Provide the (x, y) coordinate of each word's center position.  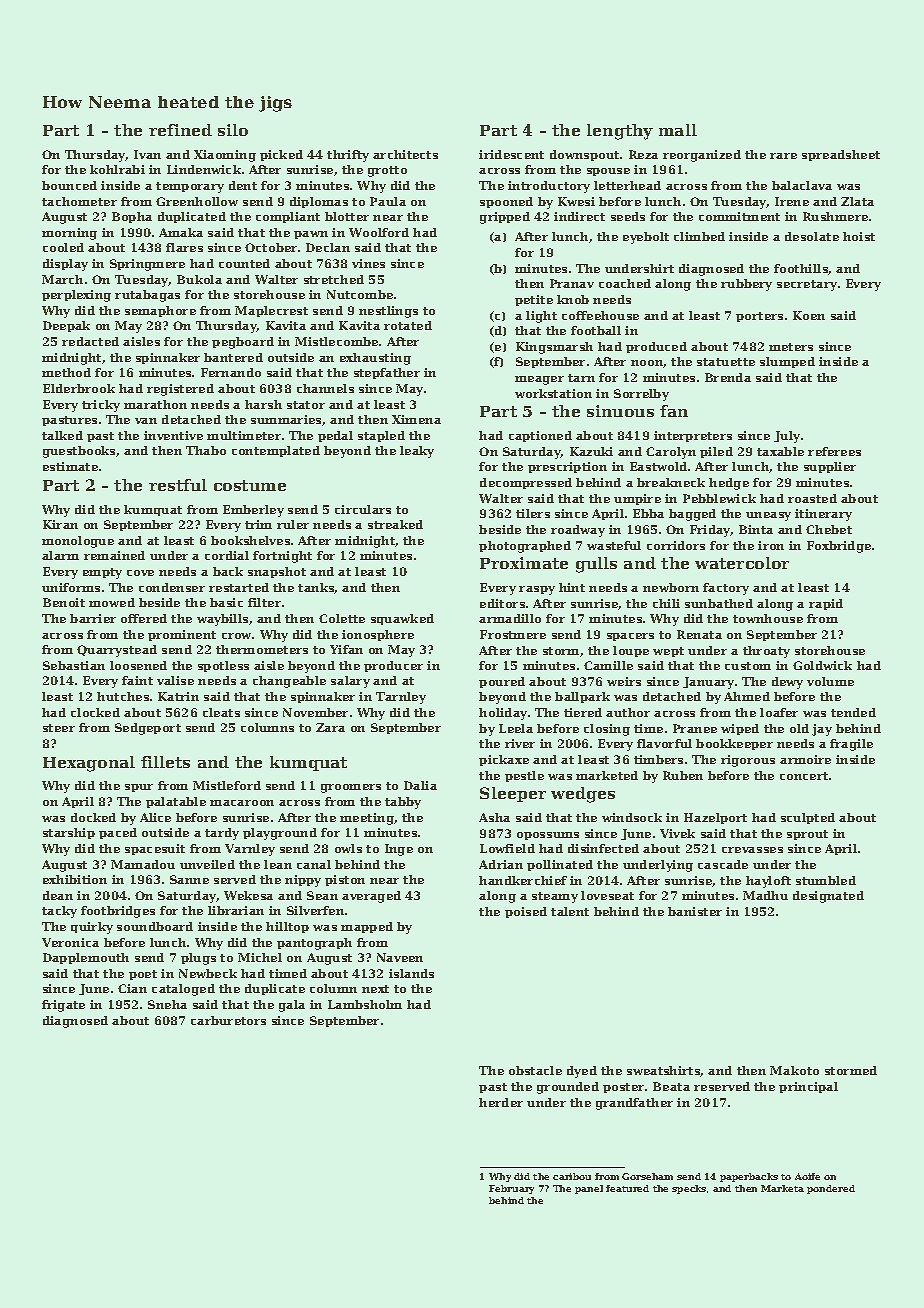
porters (759, 317)
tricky (101, 406)
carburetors (228, 1020)
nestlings (388, 312)
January (708, 683)
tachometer (79, 201)
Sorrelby (641, 395)
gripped (505, 218)
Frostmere (513, 634)
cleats (221, 712)
